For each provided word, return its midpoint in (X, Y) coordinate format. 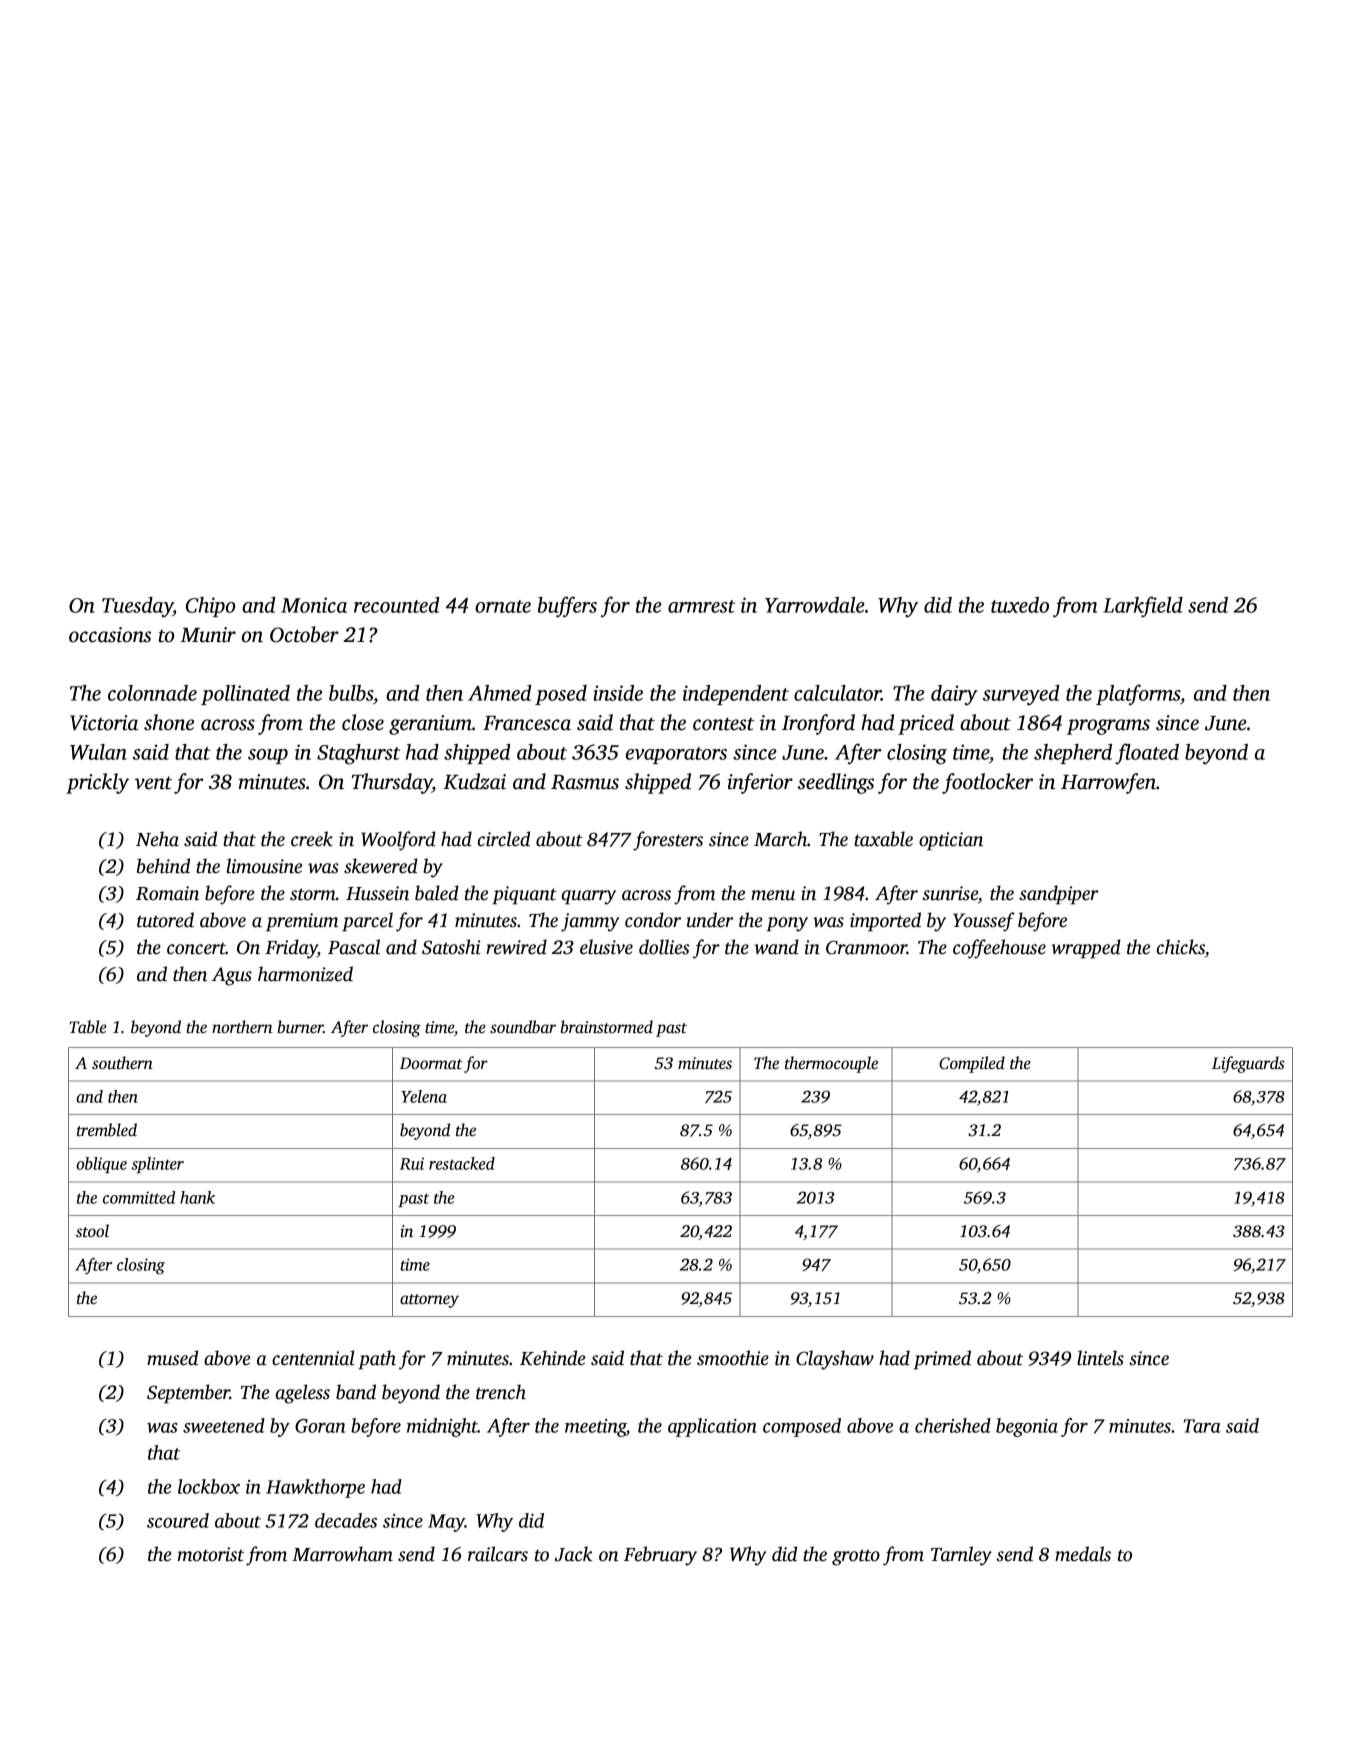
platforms (1138, 694)
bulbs (351, 693)
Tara (1202, 1426)
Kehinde (552, 1358)
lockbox (209, 1486)
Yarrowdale (815, 605)
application (712, 1427)
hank (197, 1197)
